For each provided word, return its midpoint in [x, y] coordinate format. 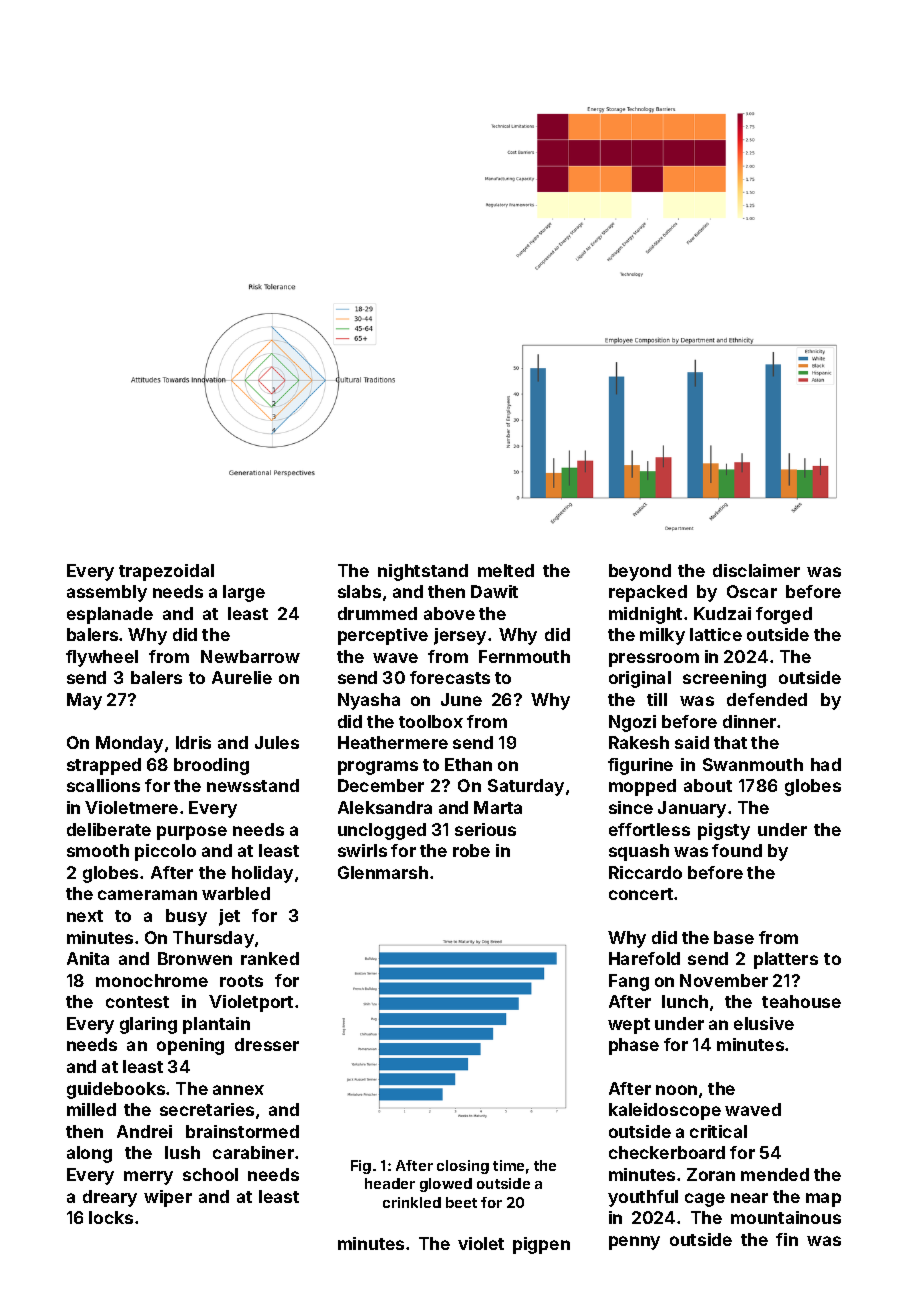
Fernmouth [524, 656]
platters [786, 960]
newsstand [253, 785]
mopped [642, 787]
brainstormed [242, 1131]
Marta [498, 807]
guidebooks [116, 1090]
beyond [640, 572]
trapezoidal [166, 572]
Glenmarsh [383, 872]
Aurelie [242, 677]
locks [111, 1217]
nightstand [423, 572]
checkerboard [667, 1152]
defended [767, 699]
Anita [88, 958]
